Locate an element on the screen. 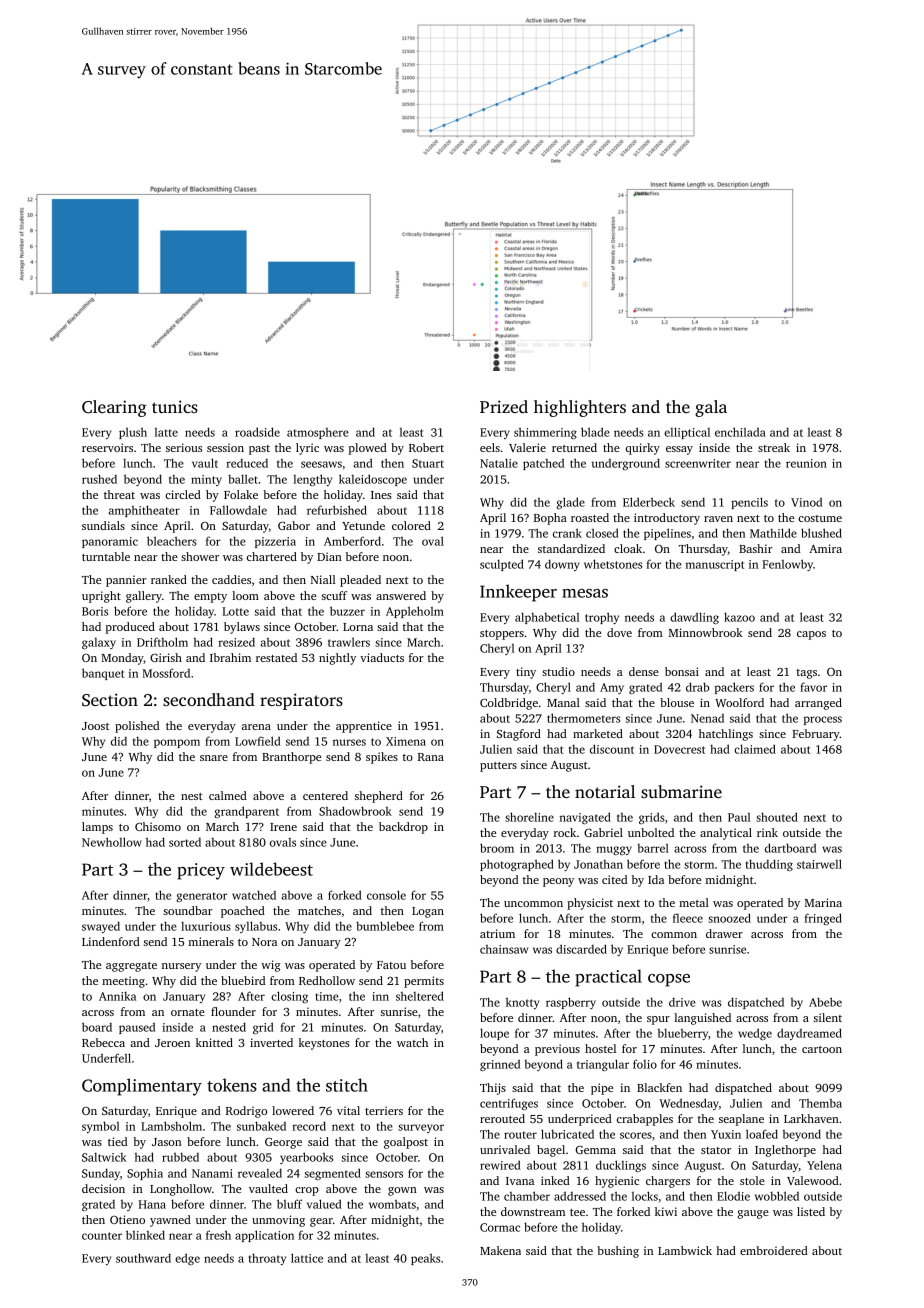 The image size is (924, 1308). ornate is located at coordinates (188, 1012).
